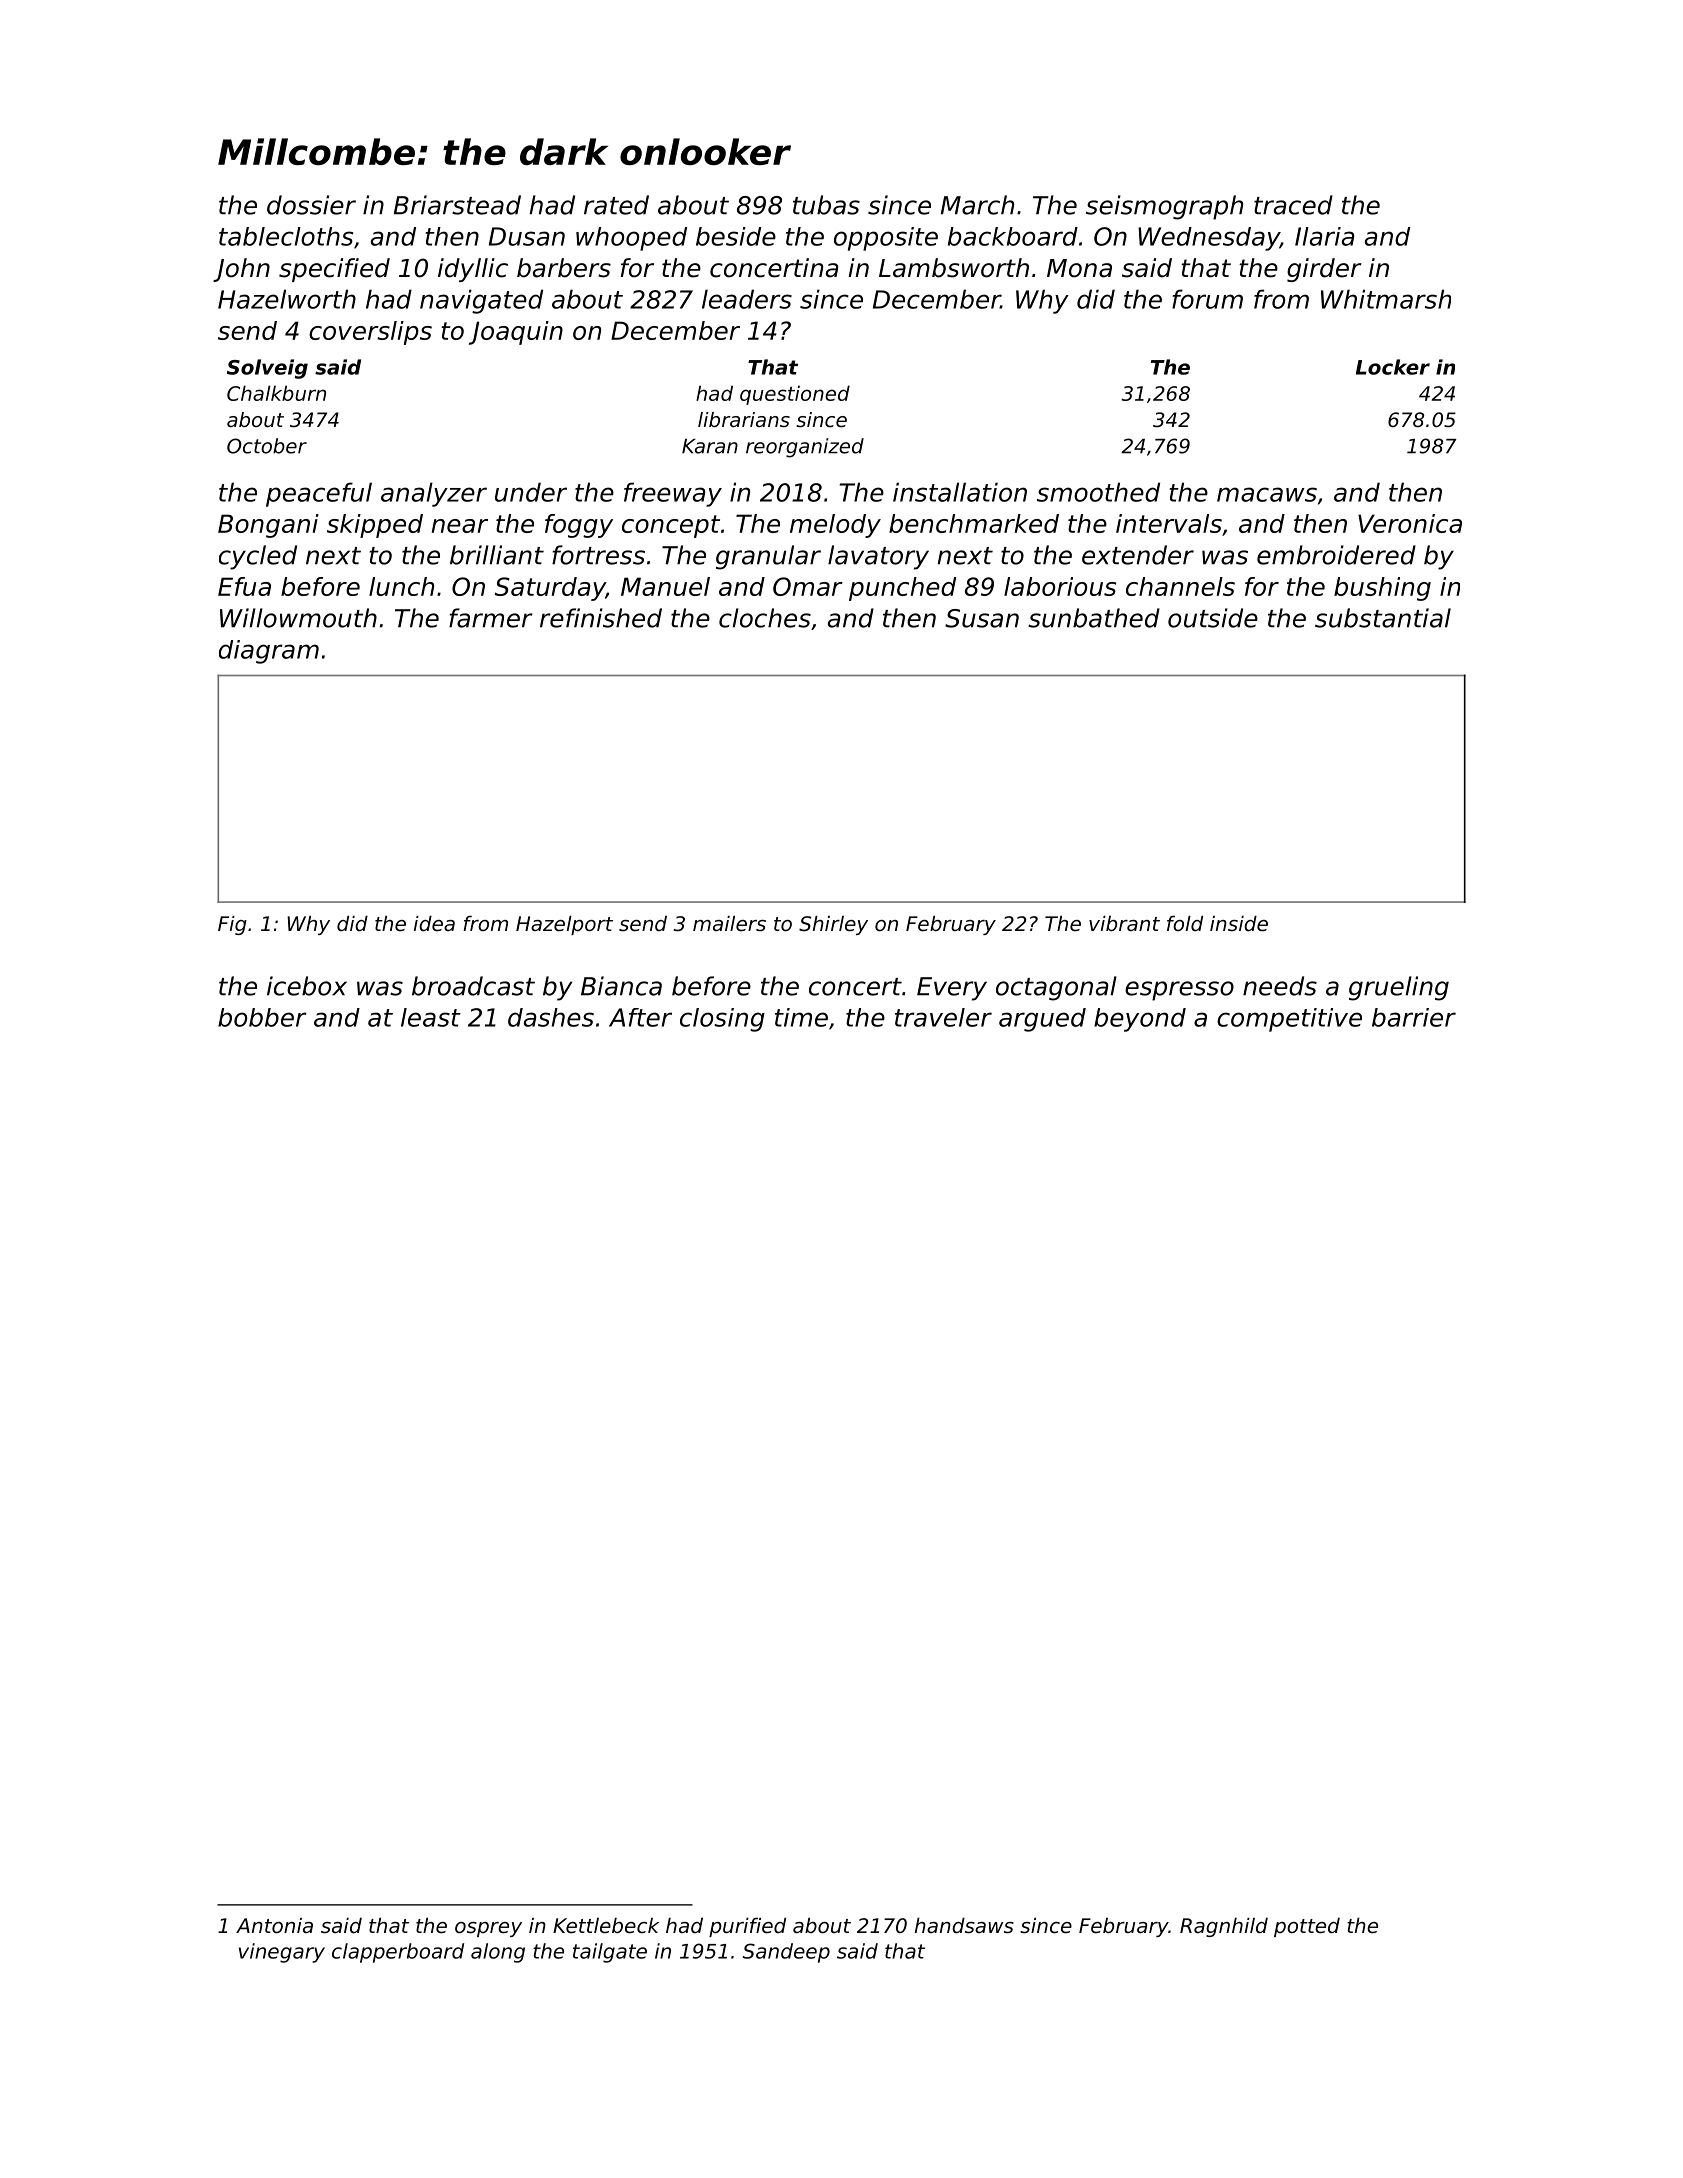 This page has width=1683, height=2178. I want to click on Susan, so click(982, 618).
